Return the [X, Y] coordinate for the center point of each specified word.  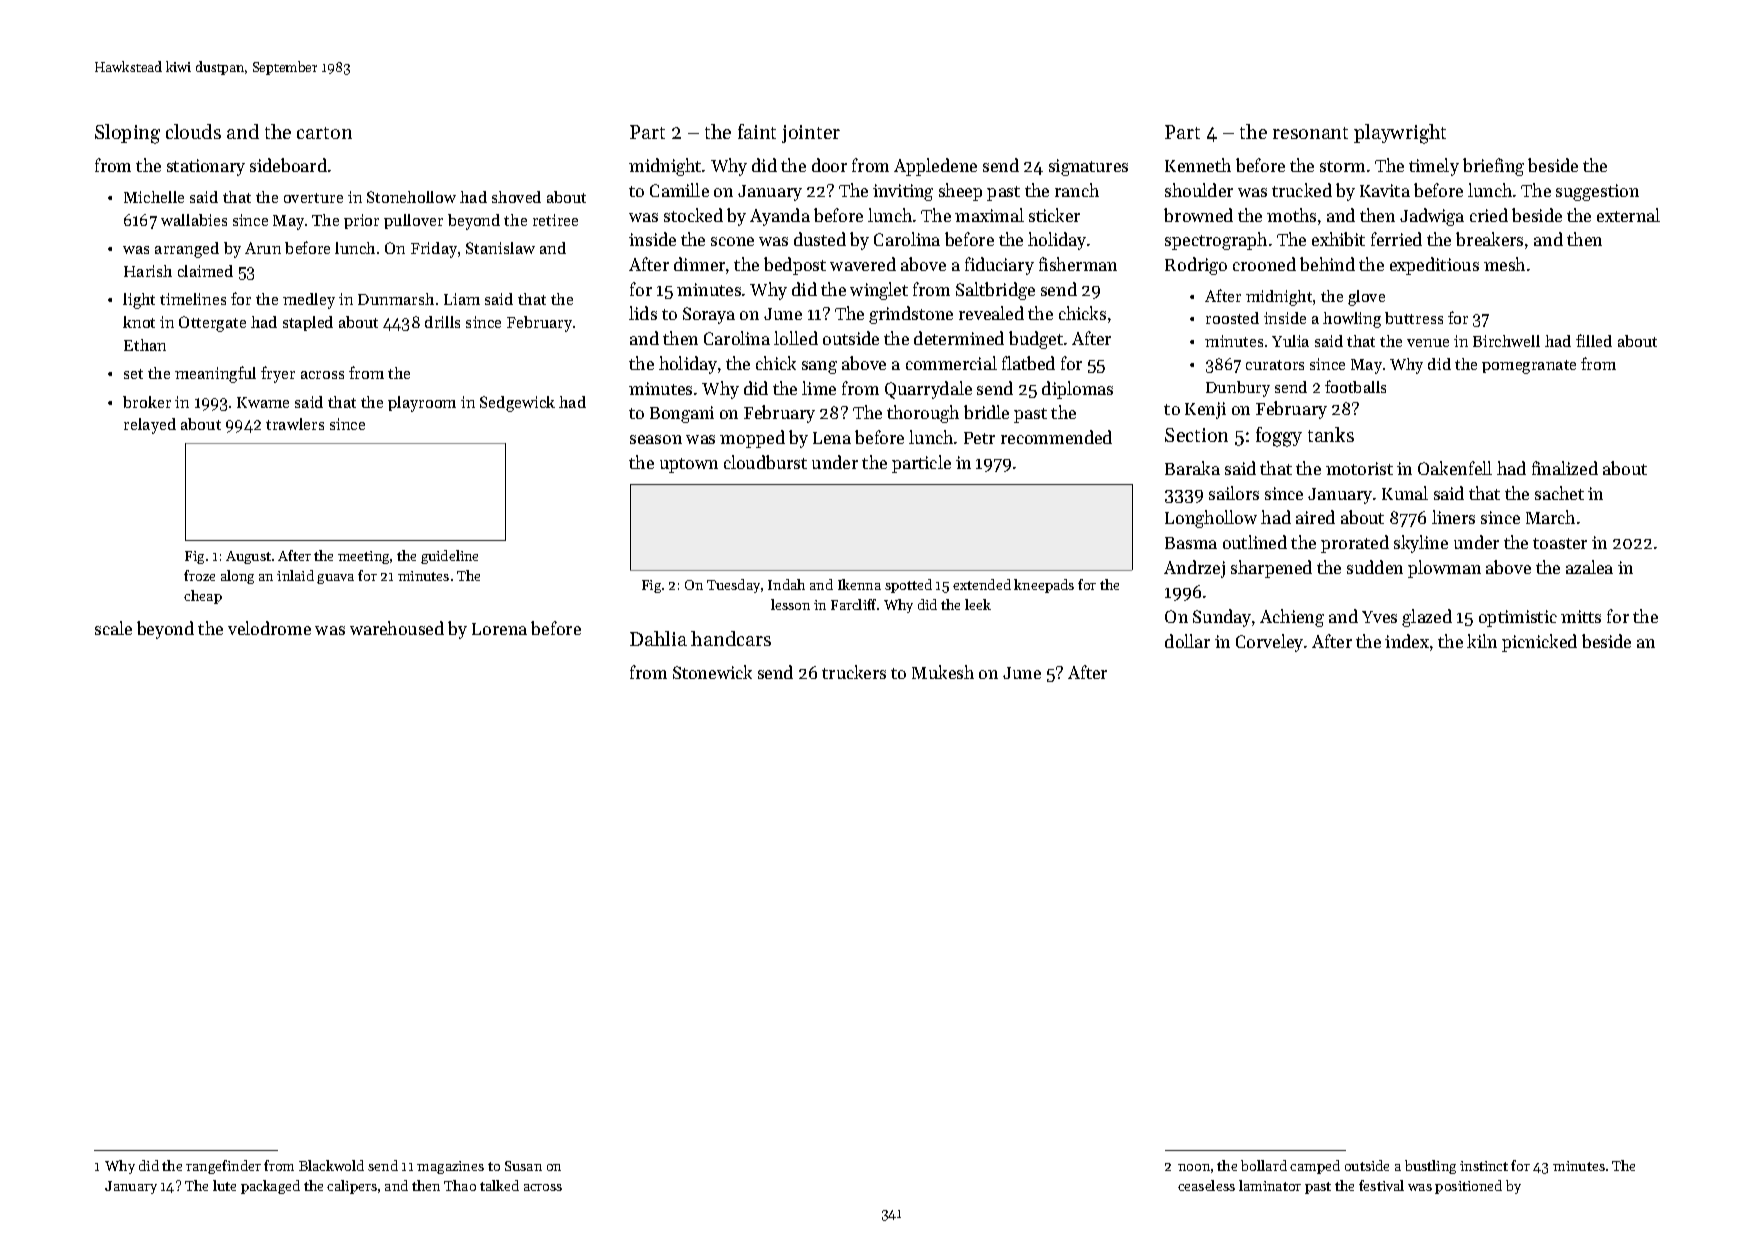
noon [1194, 1167]
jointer [811, 134]
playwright [1400, 134]
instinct [1484, 1166]
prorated [1355, 544]
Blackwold [331, 1165]
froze [199, 575]
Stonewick [712, 672]
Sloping [127, 134]
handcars [731, 638]
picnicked [1539, 643]
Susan [523, 1166]
